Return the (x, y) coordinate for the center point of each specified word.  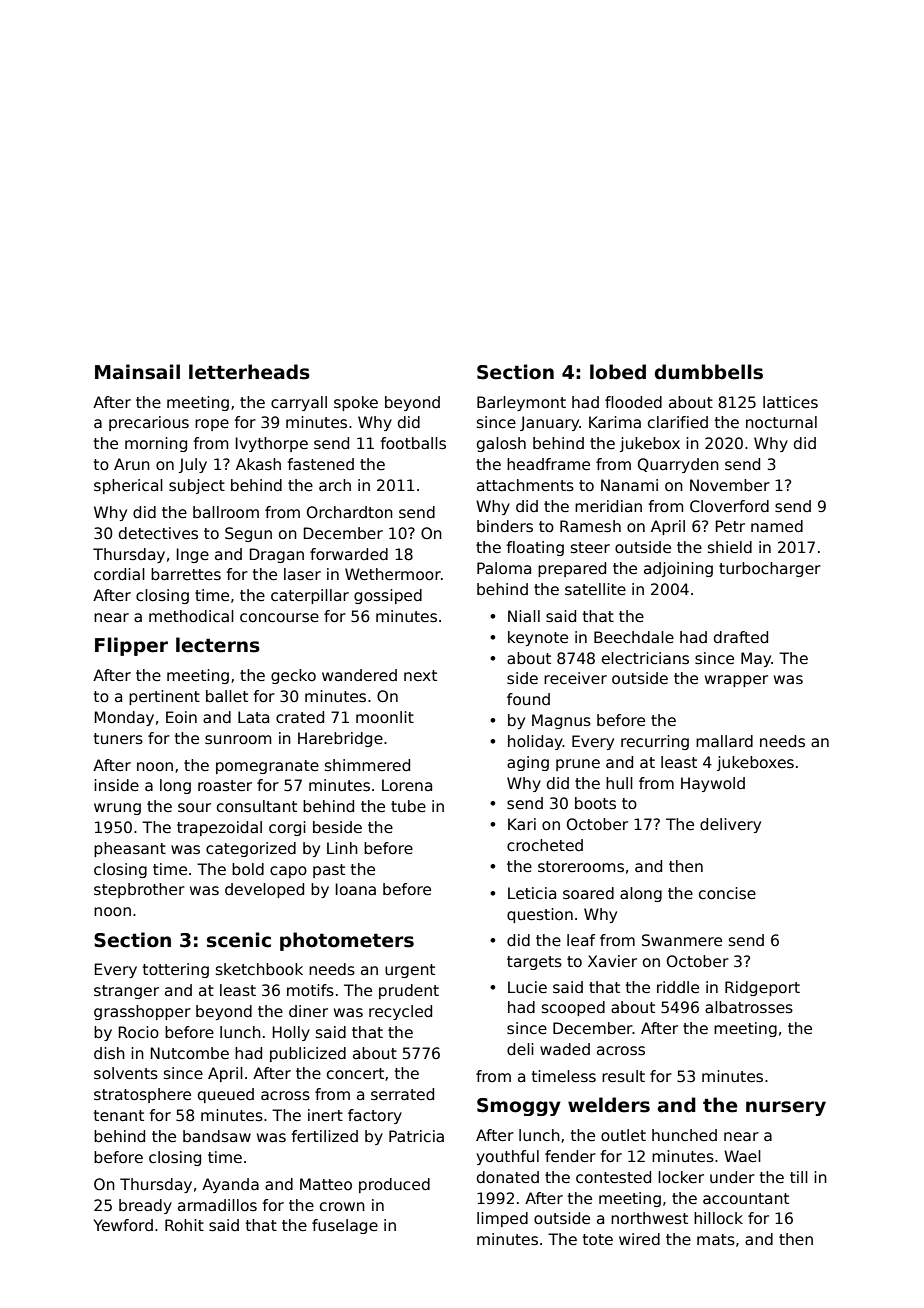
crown (342, 1207)
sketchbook (259, 969)
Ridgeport (762, 988)
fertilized (324, 1136)
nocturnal (781, 422)
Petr (730, 526)
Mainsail (137, 372)
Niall (524, 616)
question (540, 915)
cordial (119, 574)
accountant (746, 1198)
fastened (320, 464)
